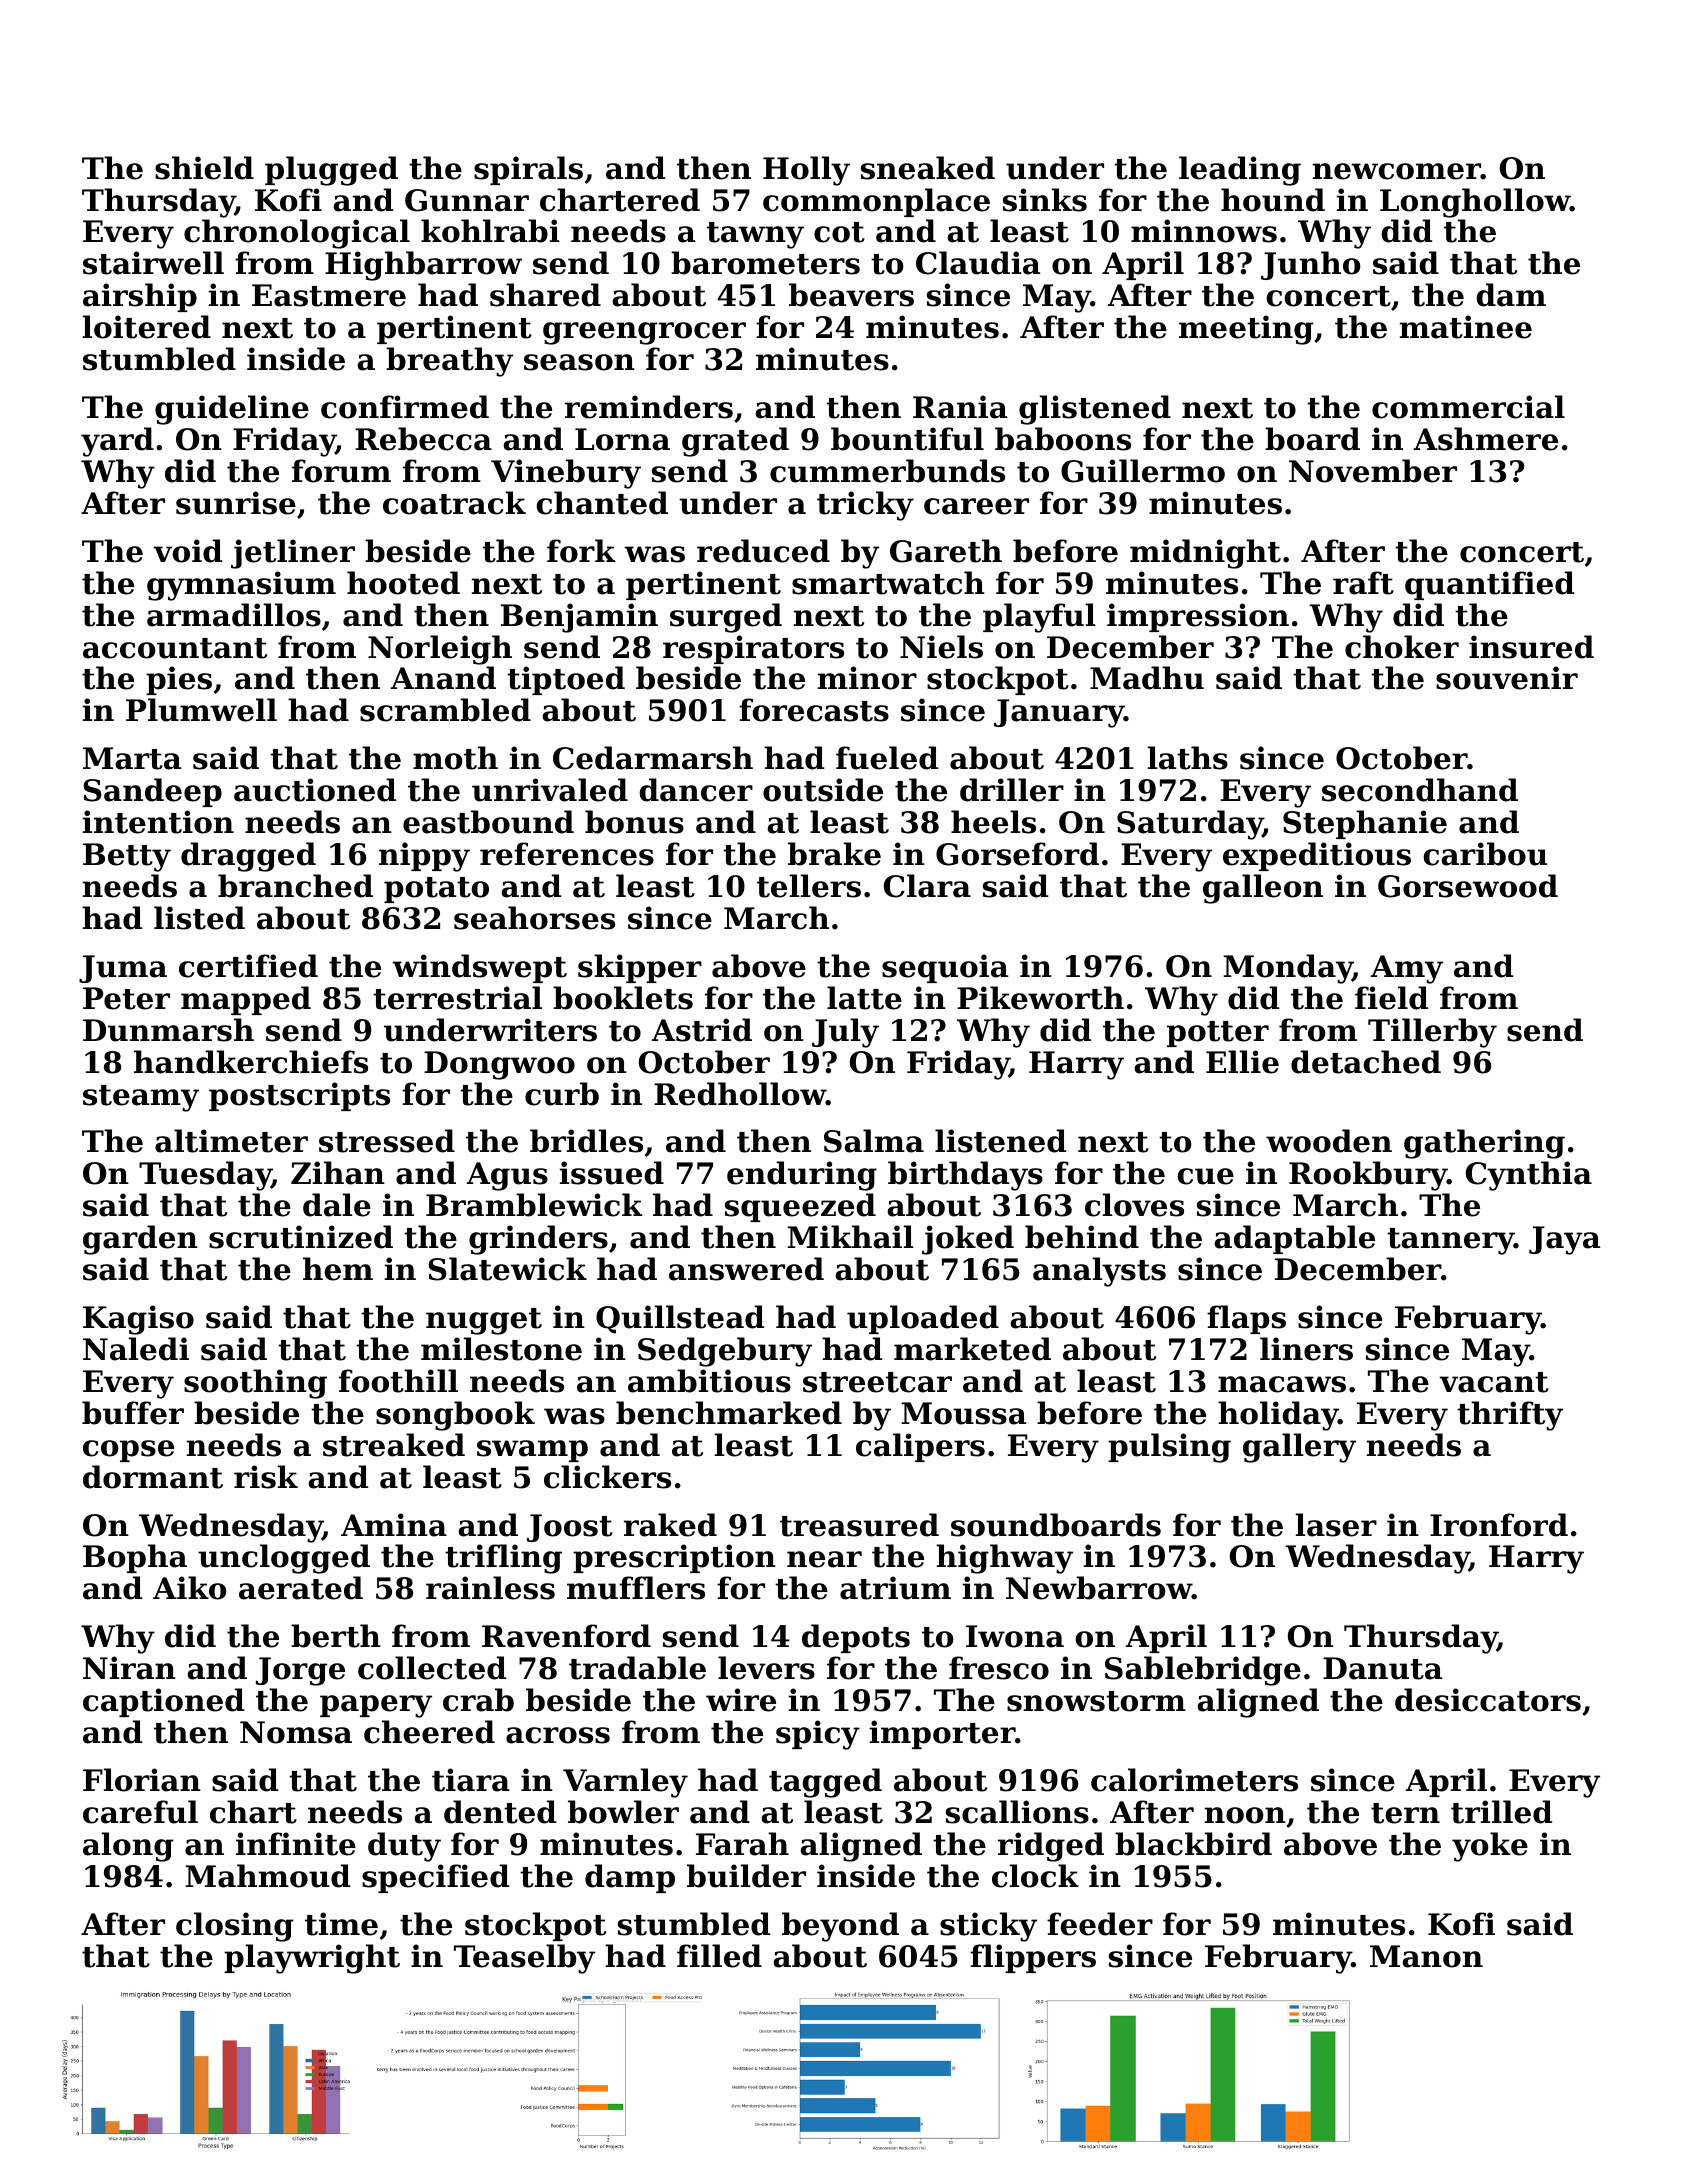 The width and height of the page is (1683, 2178). I want to click on along, so click(128, 1847).
